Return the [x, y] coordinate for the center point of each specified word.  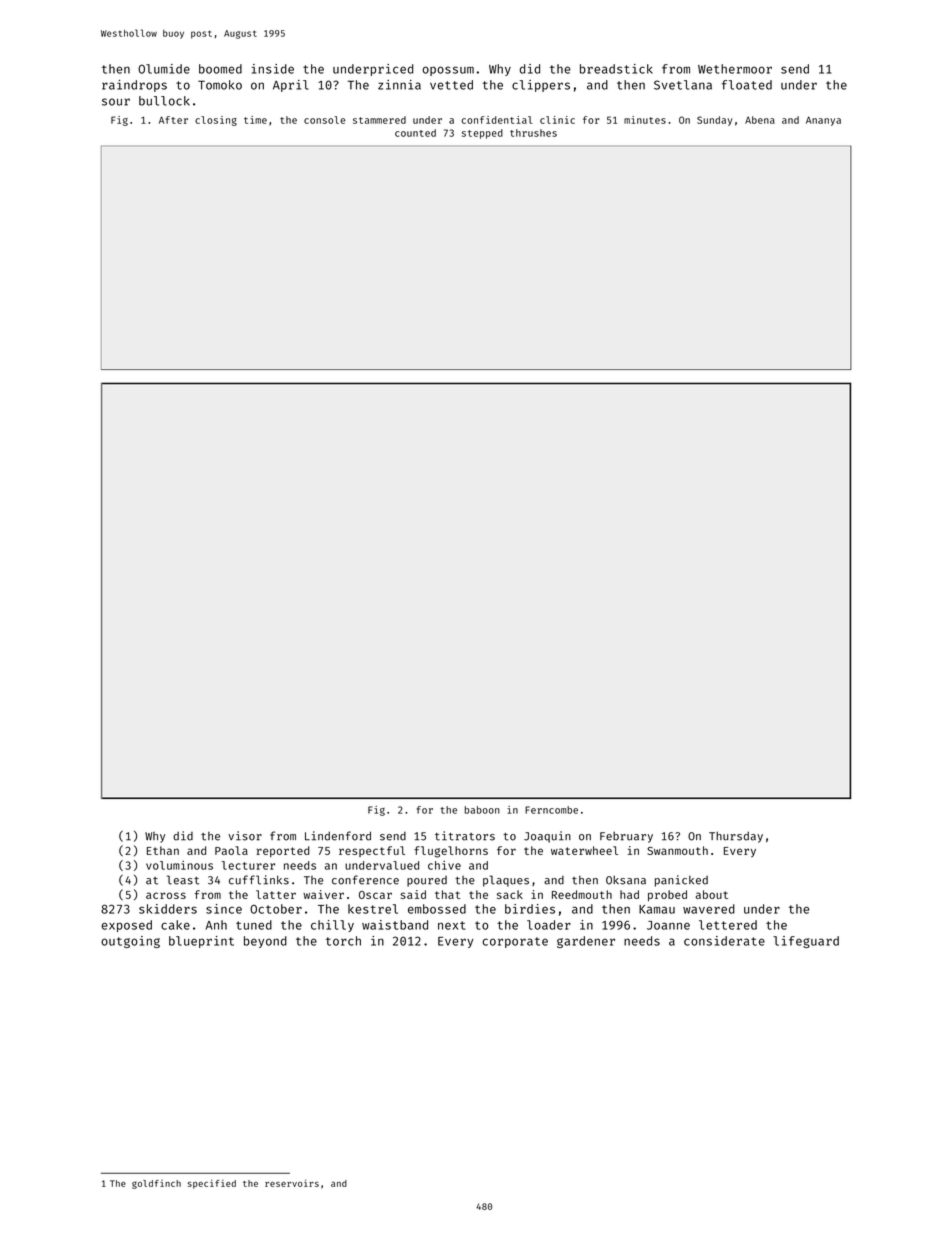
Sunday [715, 121]
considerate [724, 941]
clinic [557, 120]
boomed [220, 69]
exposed [127, 926]
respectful [372, 851]
